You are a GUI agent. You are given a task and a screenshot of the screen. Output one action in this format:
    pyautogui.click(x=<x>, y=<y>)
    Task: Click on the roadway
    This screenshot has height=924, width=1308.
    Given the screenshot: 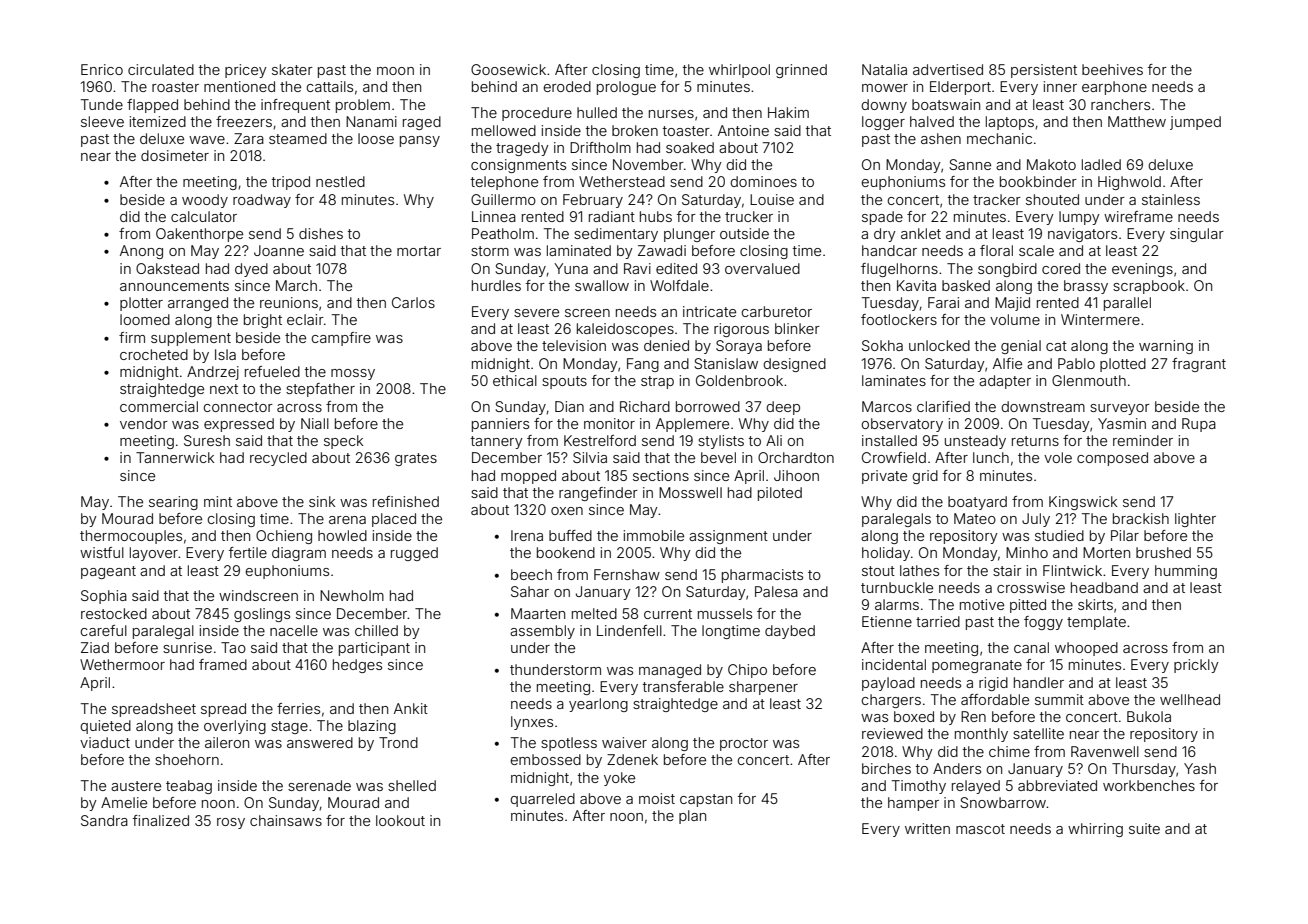 What is the action you would take?
    pyautogui.click(x=262, y=201)
